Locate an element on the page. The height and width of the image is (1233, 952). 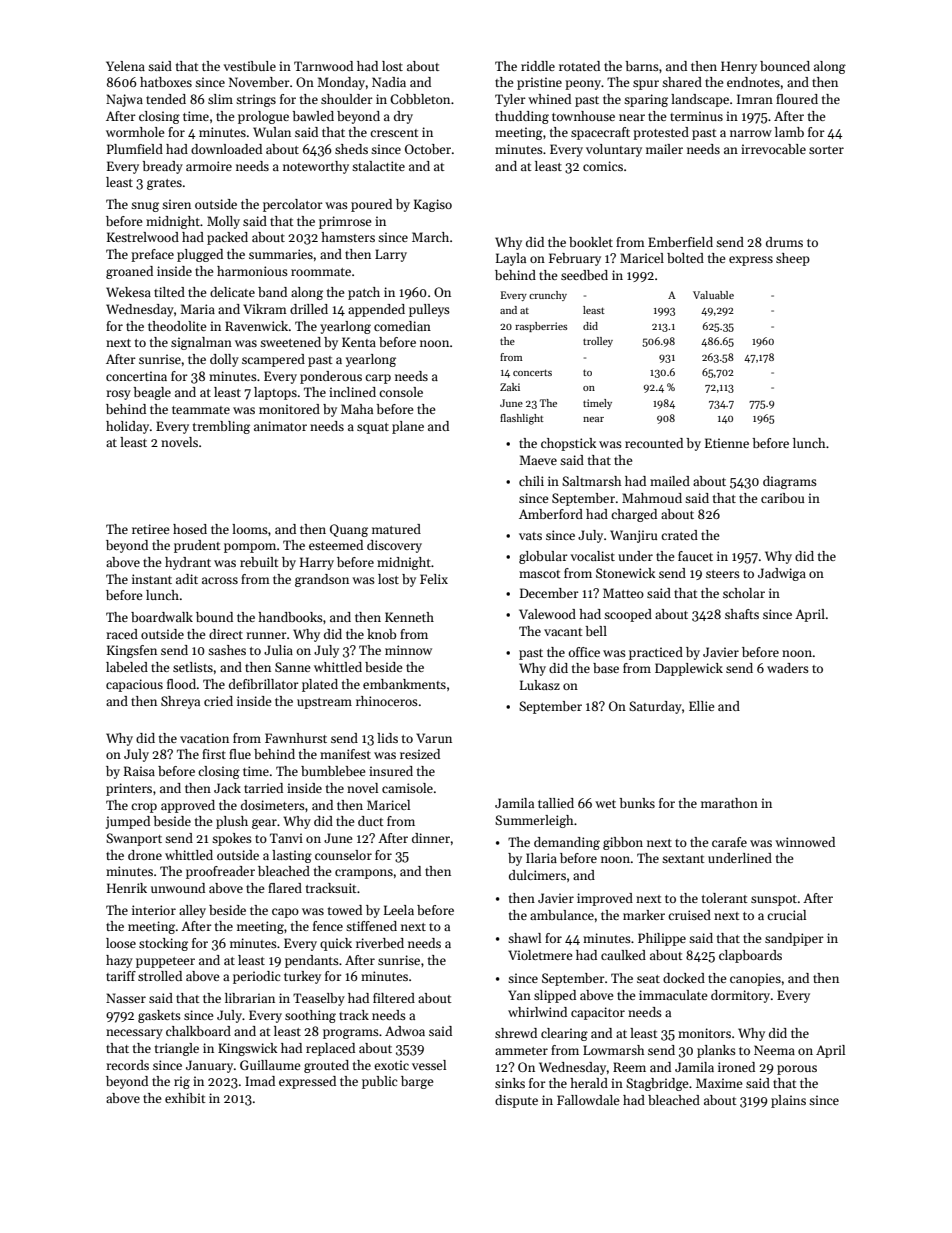
downloaded is located at coordinates (226, 149).
